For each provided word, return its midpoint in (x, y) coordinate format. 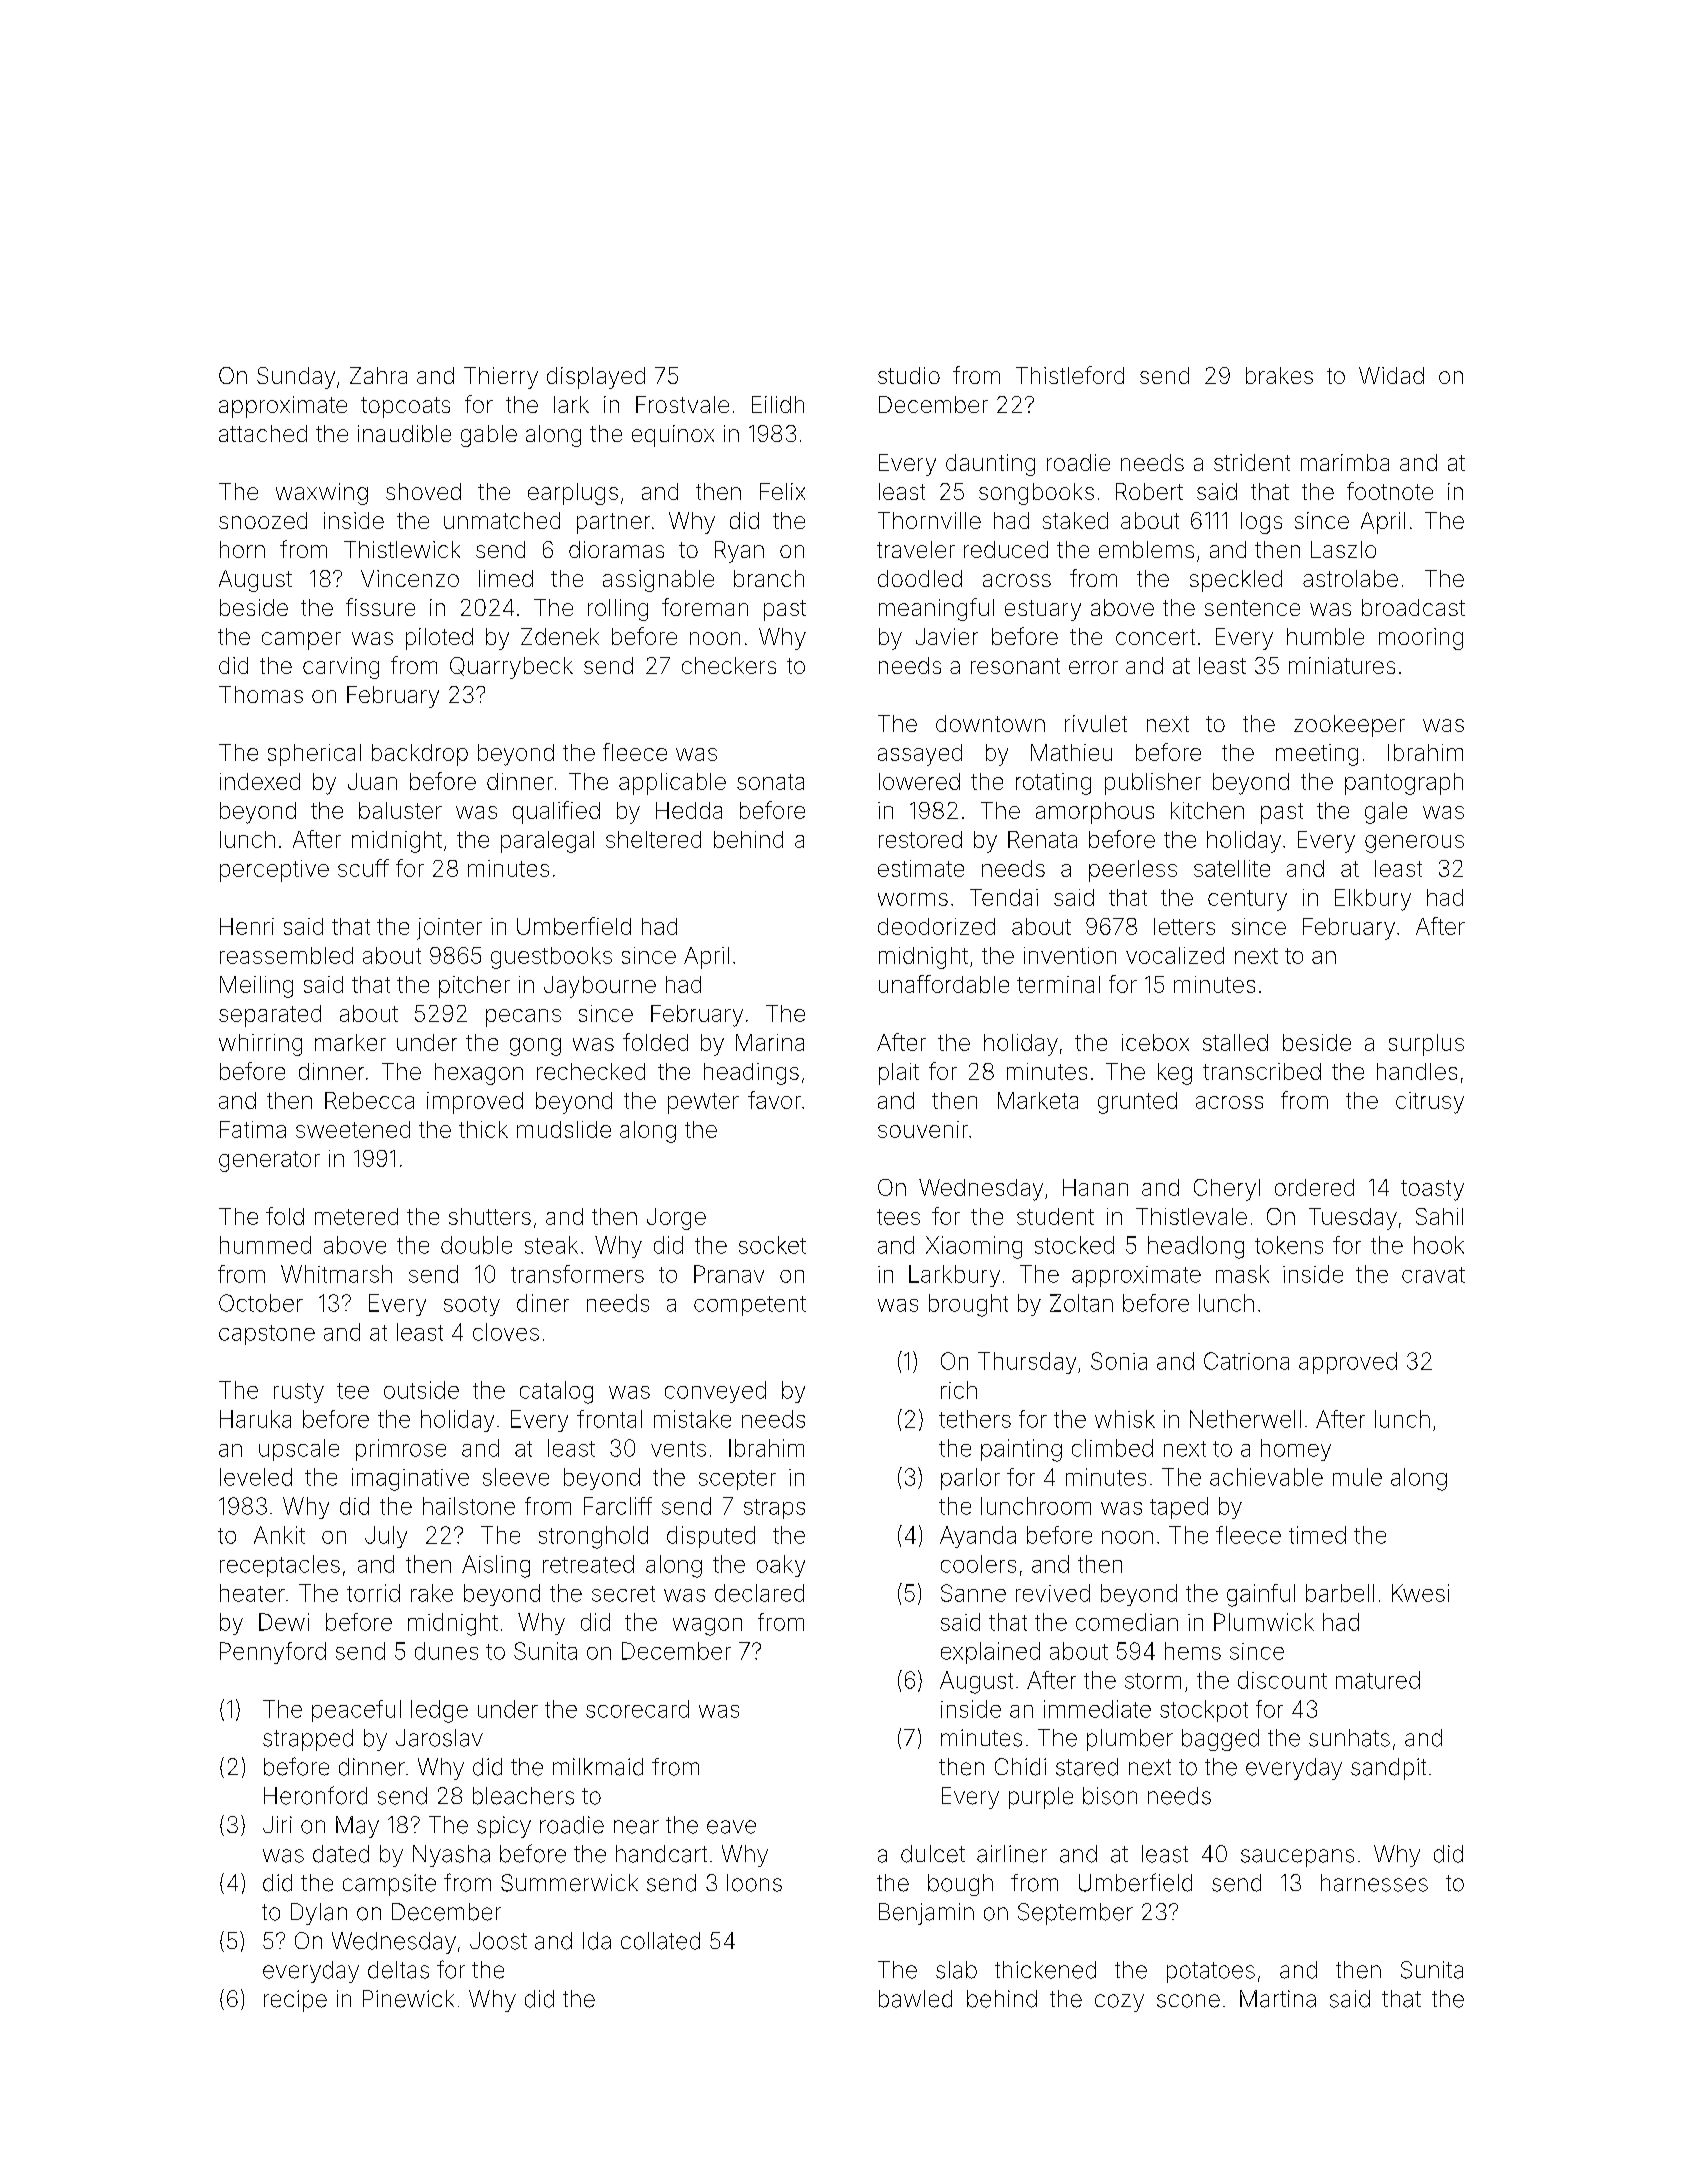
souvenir (923, 1129)
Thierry (501, 378)
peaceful (356, 1711)
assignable (658, 581)
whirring (260, 1045)
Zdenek (560, 636)
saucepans (1297, 1858)
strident (1252, 462)
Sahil (1439, 1216)
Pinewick (408, 1999)
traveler (916, 549)
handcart (661, 1854)
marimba (1345, 462)
